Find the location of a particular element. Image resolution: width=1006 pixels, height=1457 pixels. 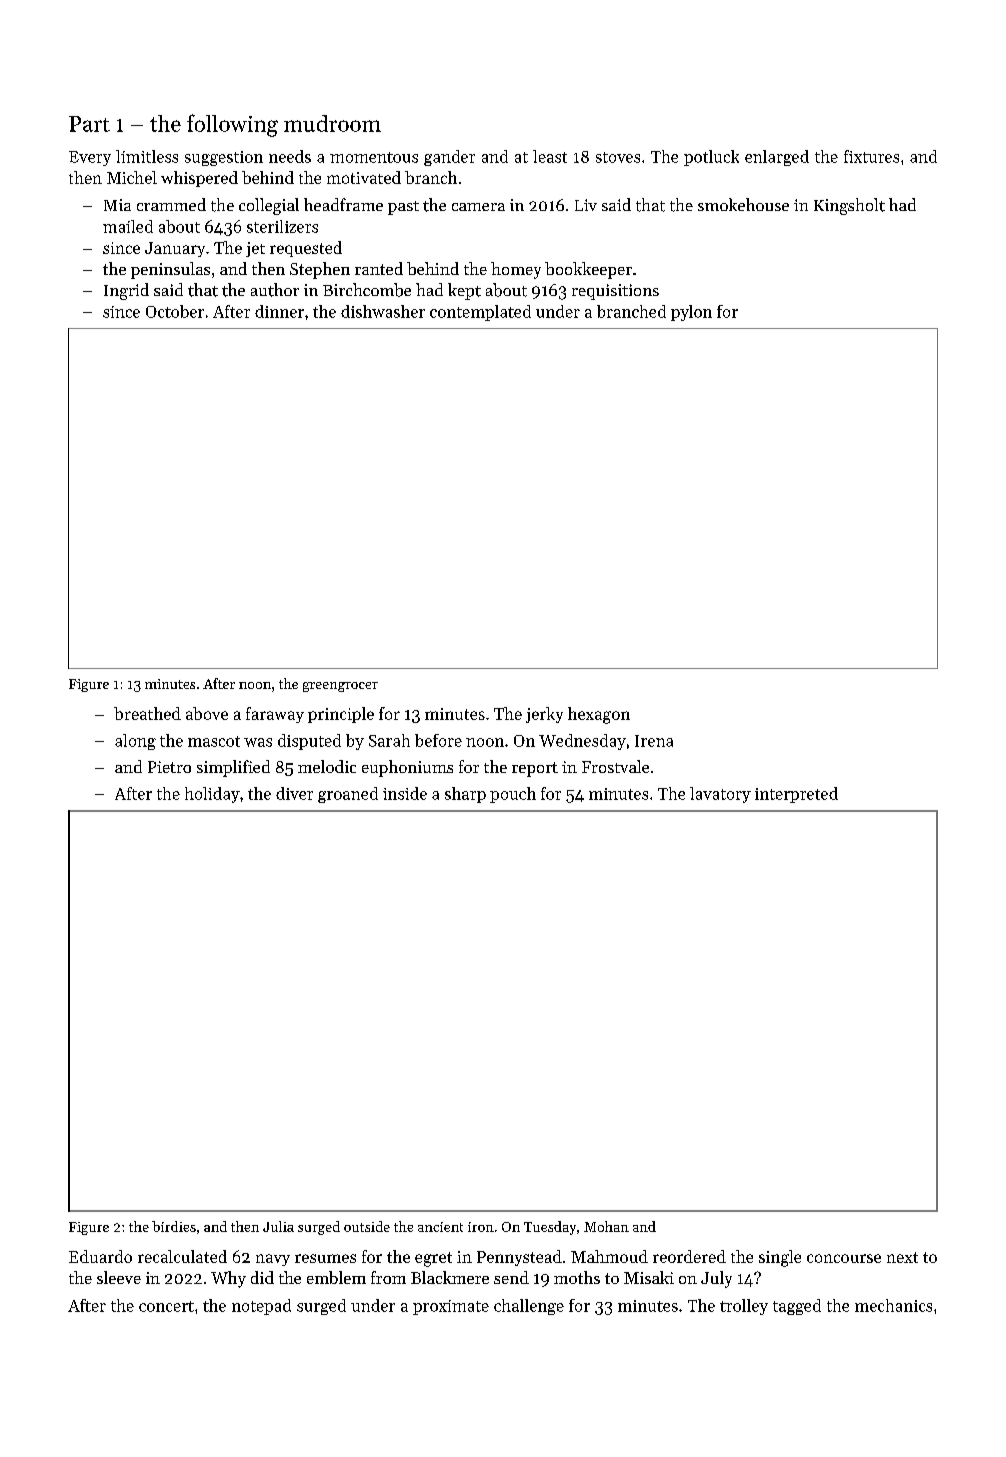

lavatory is located at coordinates (720, 795).
